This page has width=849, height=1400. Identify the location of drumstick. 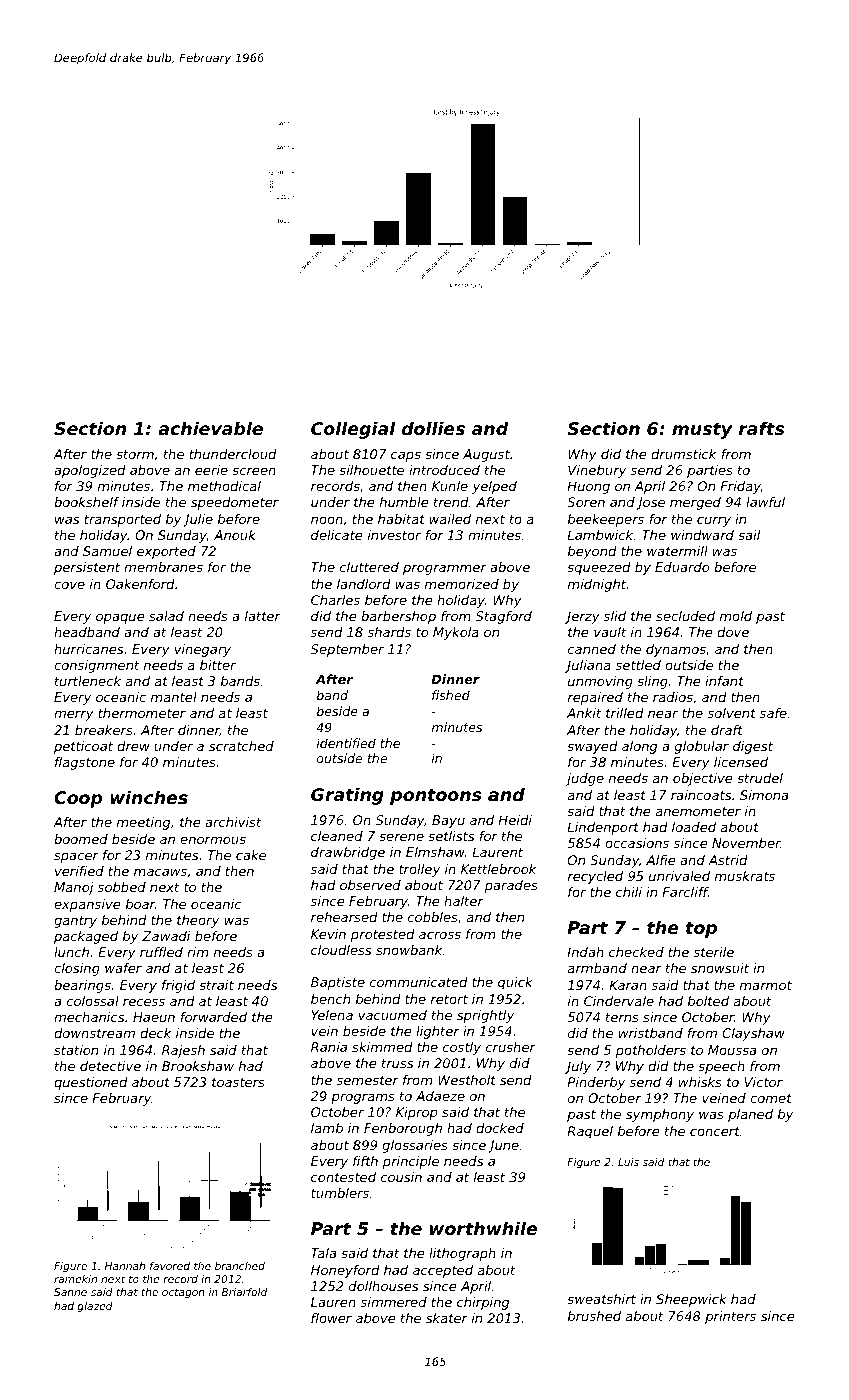
(683, 454).
